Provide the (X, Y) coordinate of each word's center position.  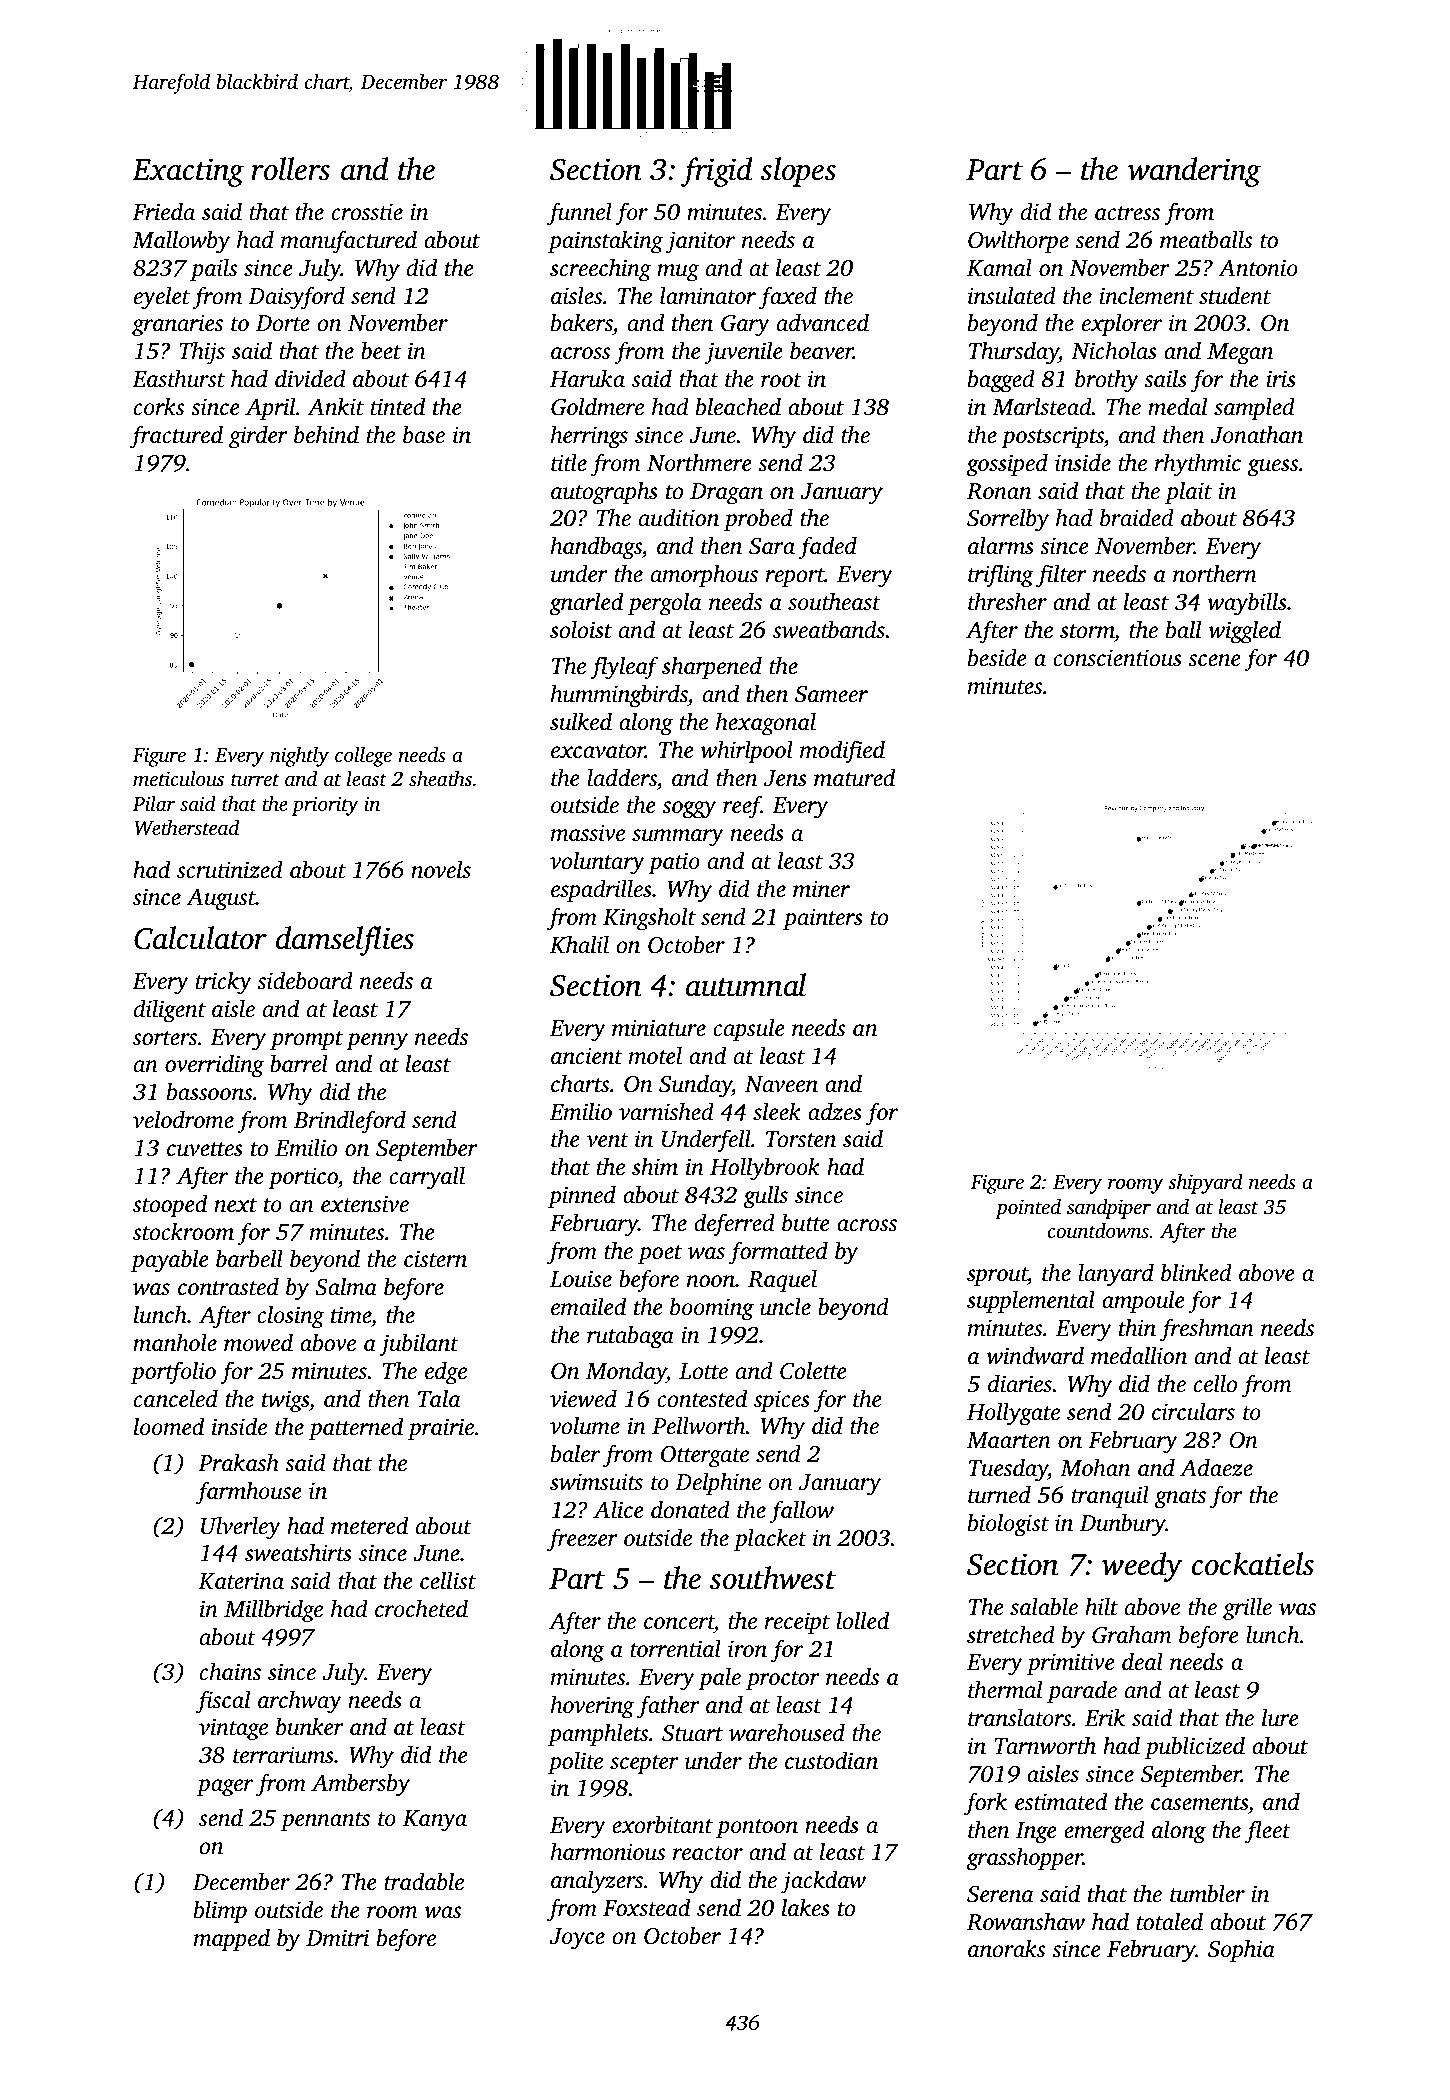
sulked (581, 721)
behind (326, 434)
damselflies (345, 941)
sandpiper (1109, 1208)
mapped (232, 1939)
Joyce (577, 1939)
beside (997, 657)
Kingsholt (649, 919)
